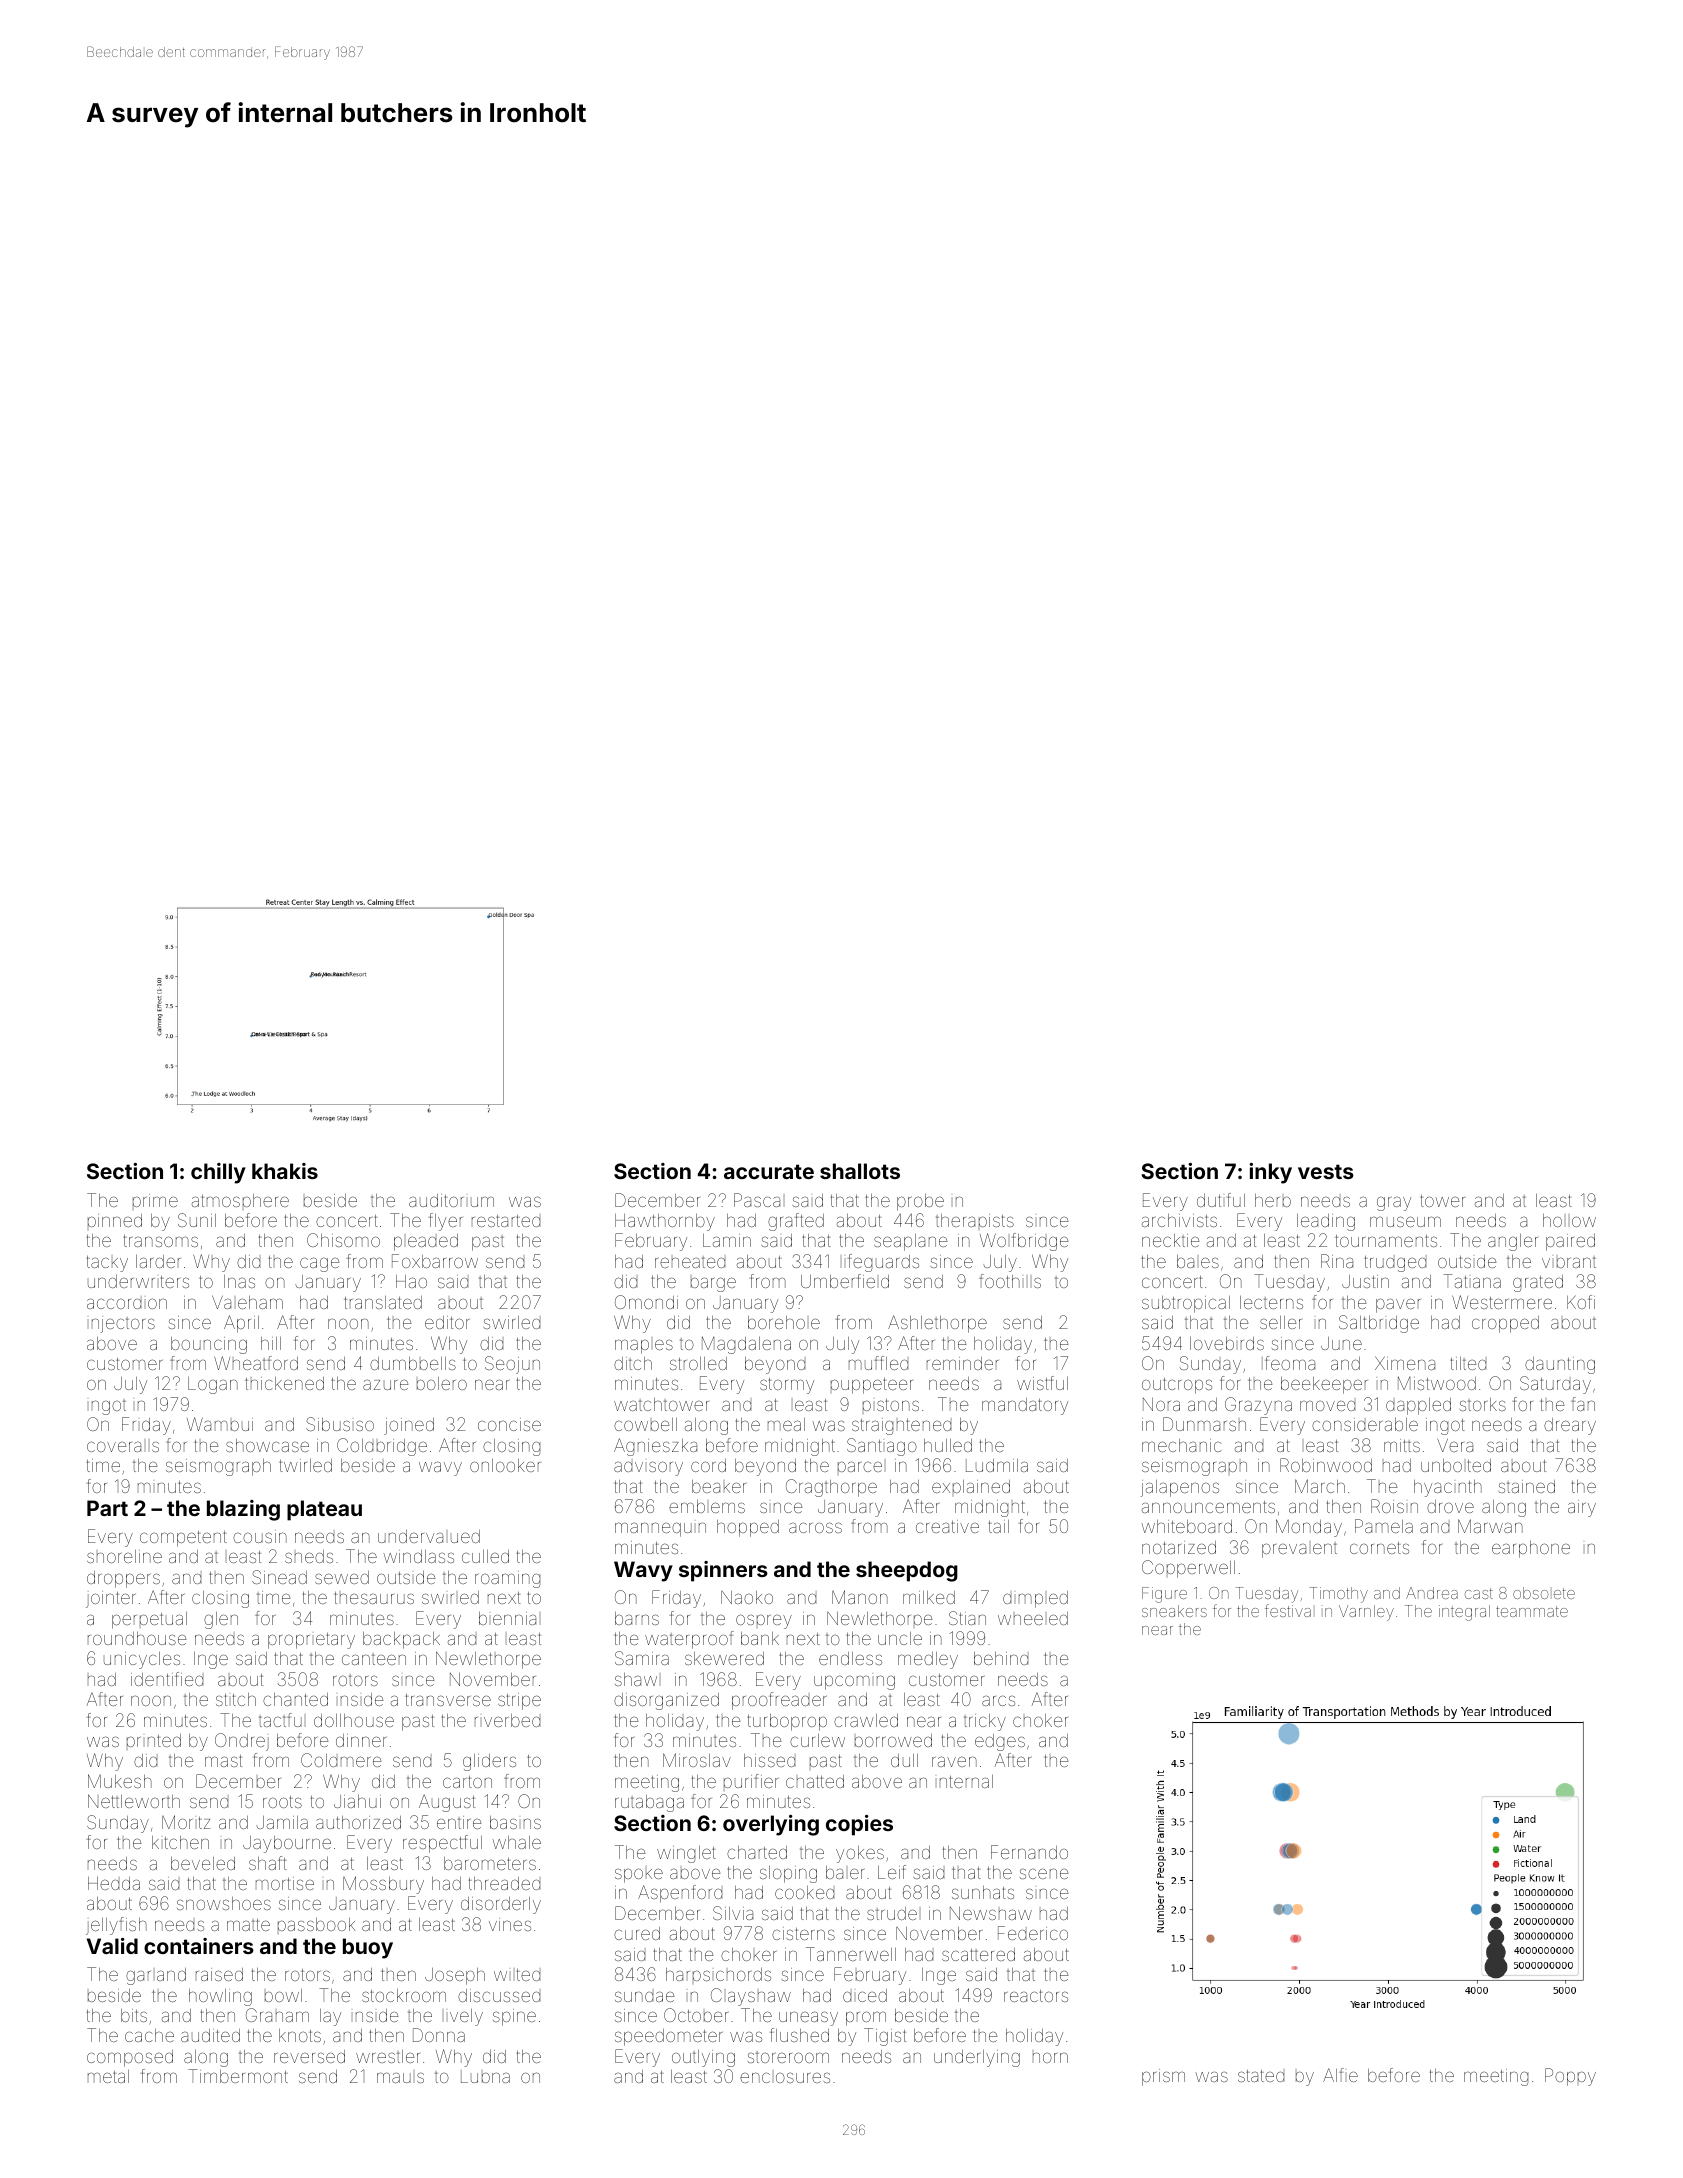 The width and height of the page is (1683, 2178). Describe the element at coordinates (1366, 1613) in the page. I see `Varnley` at that location.
